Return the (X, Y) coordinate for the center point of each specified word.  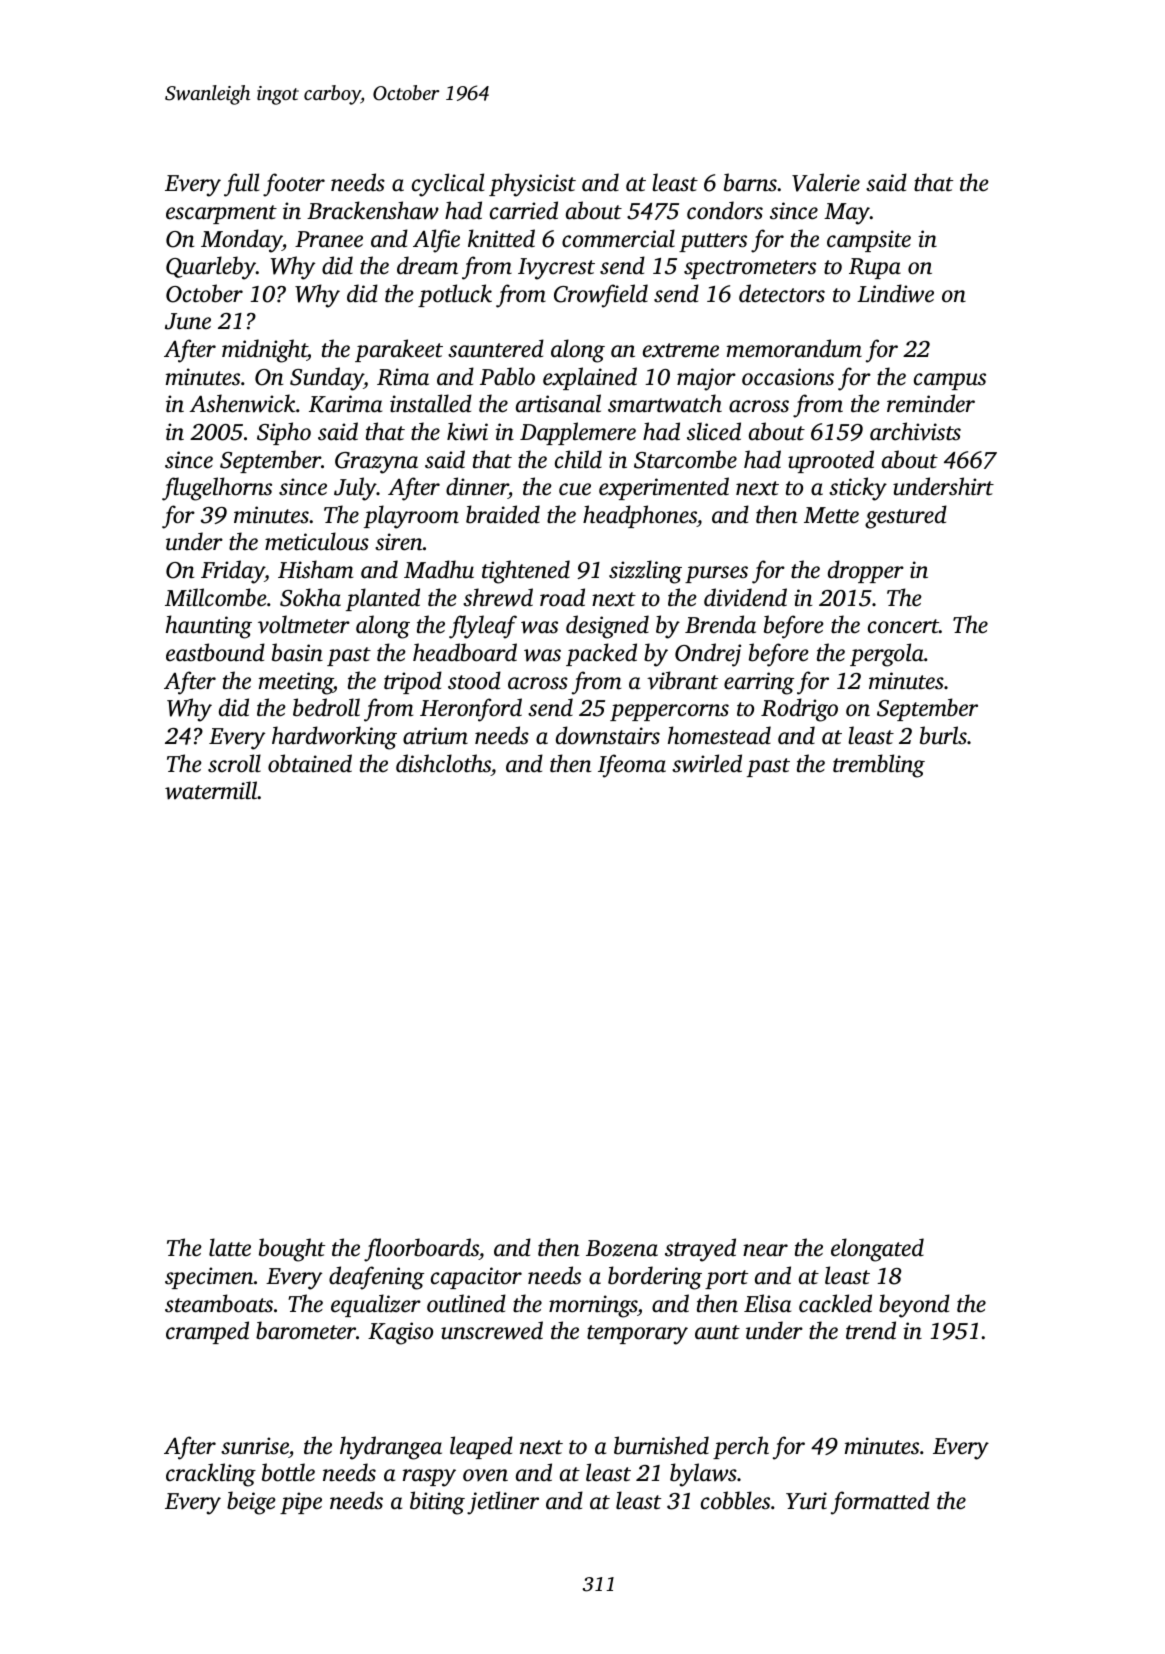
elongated (877, 1250)
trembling (879, 766)
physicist (532, 185)
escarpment (221, 214)
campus (950, 381)
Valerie (826, 182)
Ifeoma (632, 766)
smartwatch (665, 403)
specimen (209, 1278)
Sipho (284, 433)
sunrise (255, 1446)
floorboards (421, 1250)
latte (230, 1247)
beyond (914, 1306)
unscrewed (492, 1330)
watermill (211, 790)
